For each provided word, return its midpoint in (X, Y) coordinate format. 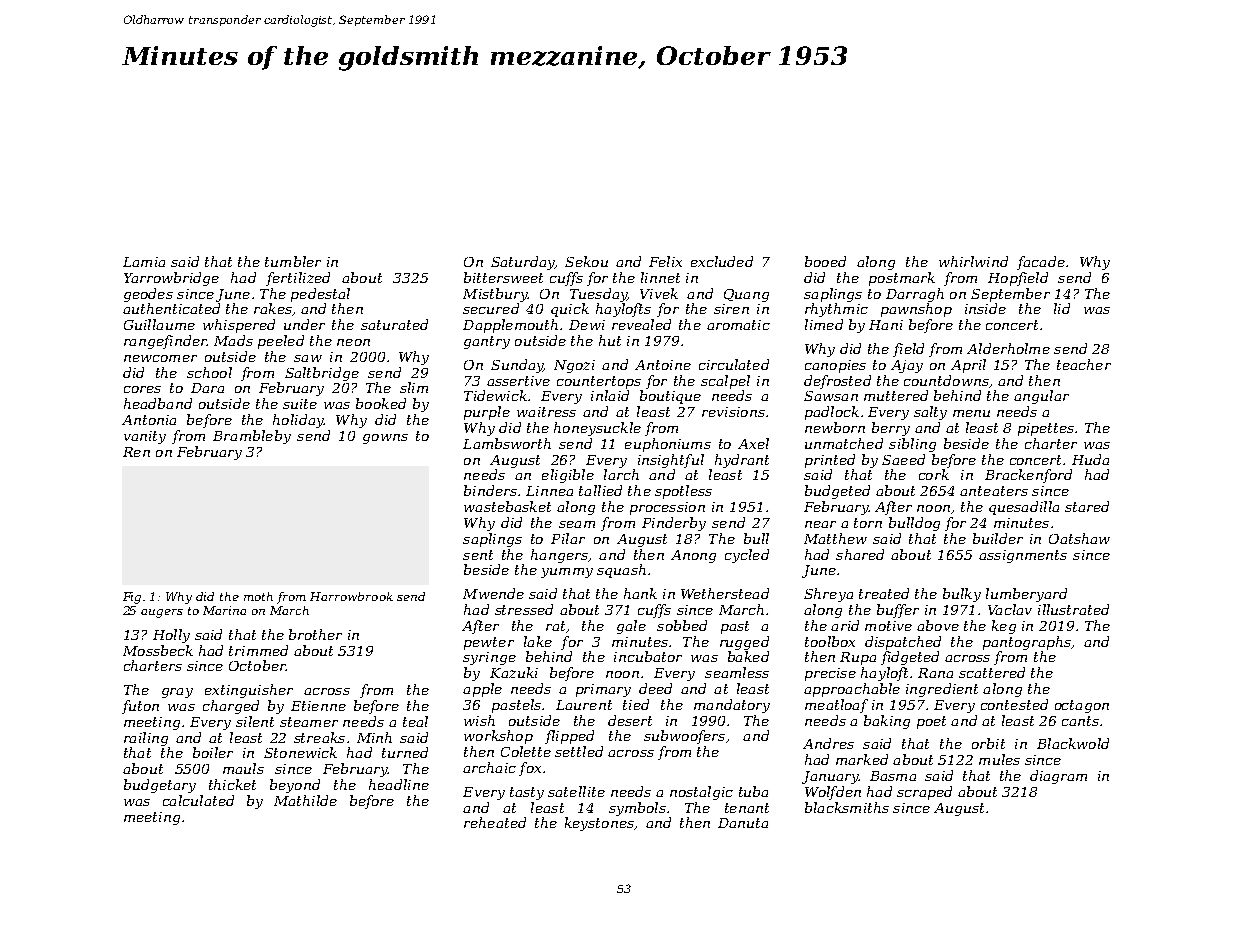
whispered (239, 326)
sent (478, 555)
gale (631, 627)
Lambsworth (507, 443)
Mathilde (305, 800)
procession (667, 508)
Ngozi (574, 366)
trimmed (258, 650)
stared (1087, 506)
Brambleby (252, 437)
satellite (576, 791)
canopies (835, 366)
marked (862, 759)
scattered (992, 672)
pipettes (1046, 429)
